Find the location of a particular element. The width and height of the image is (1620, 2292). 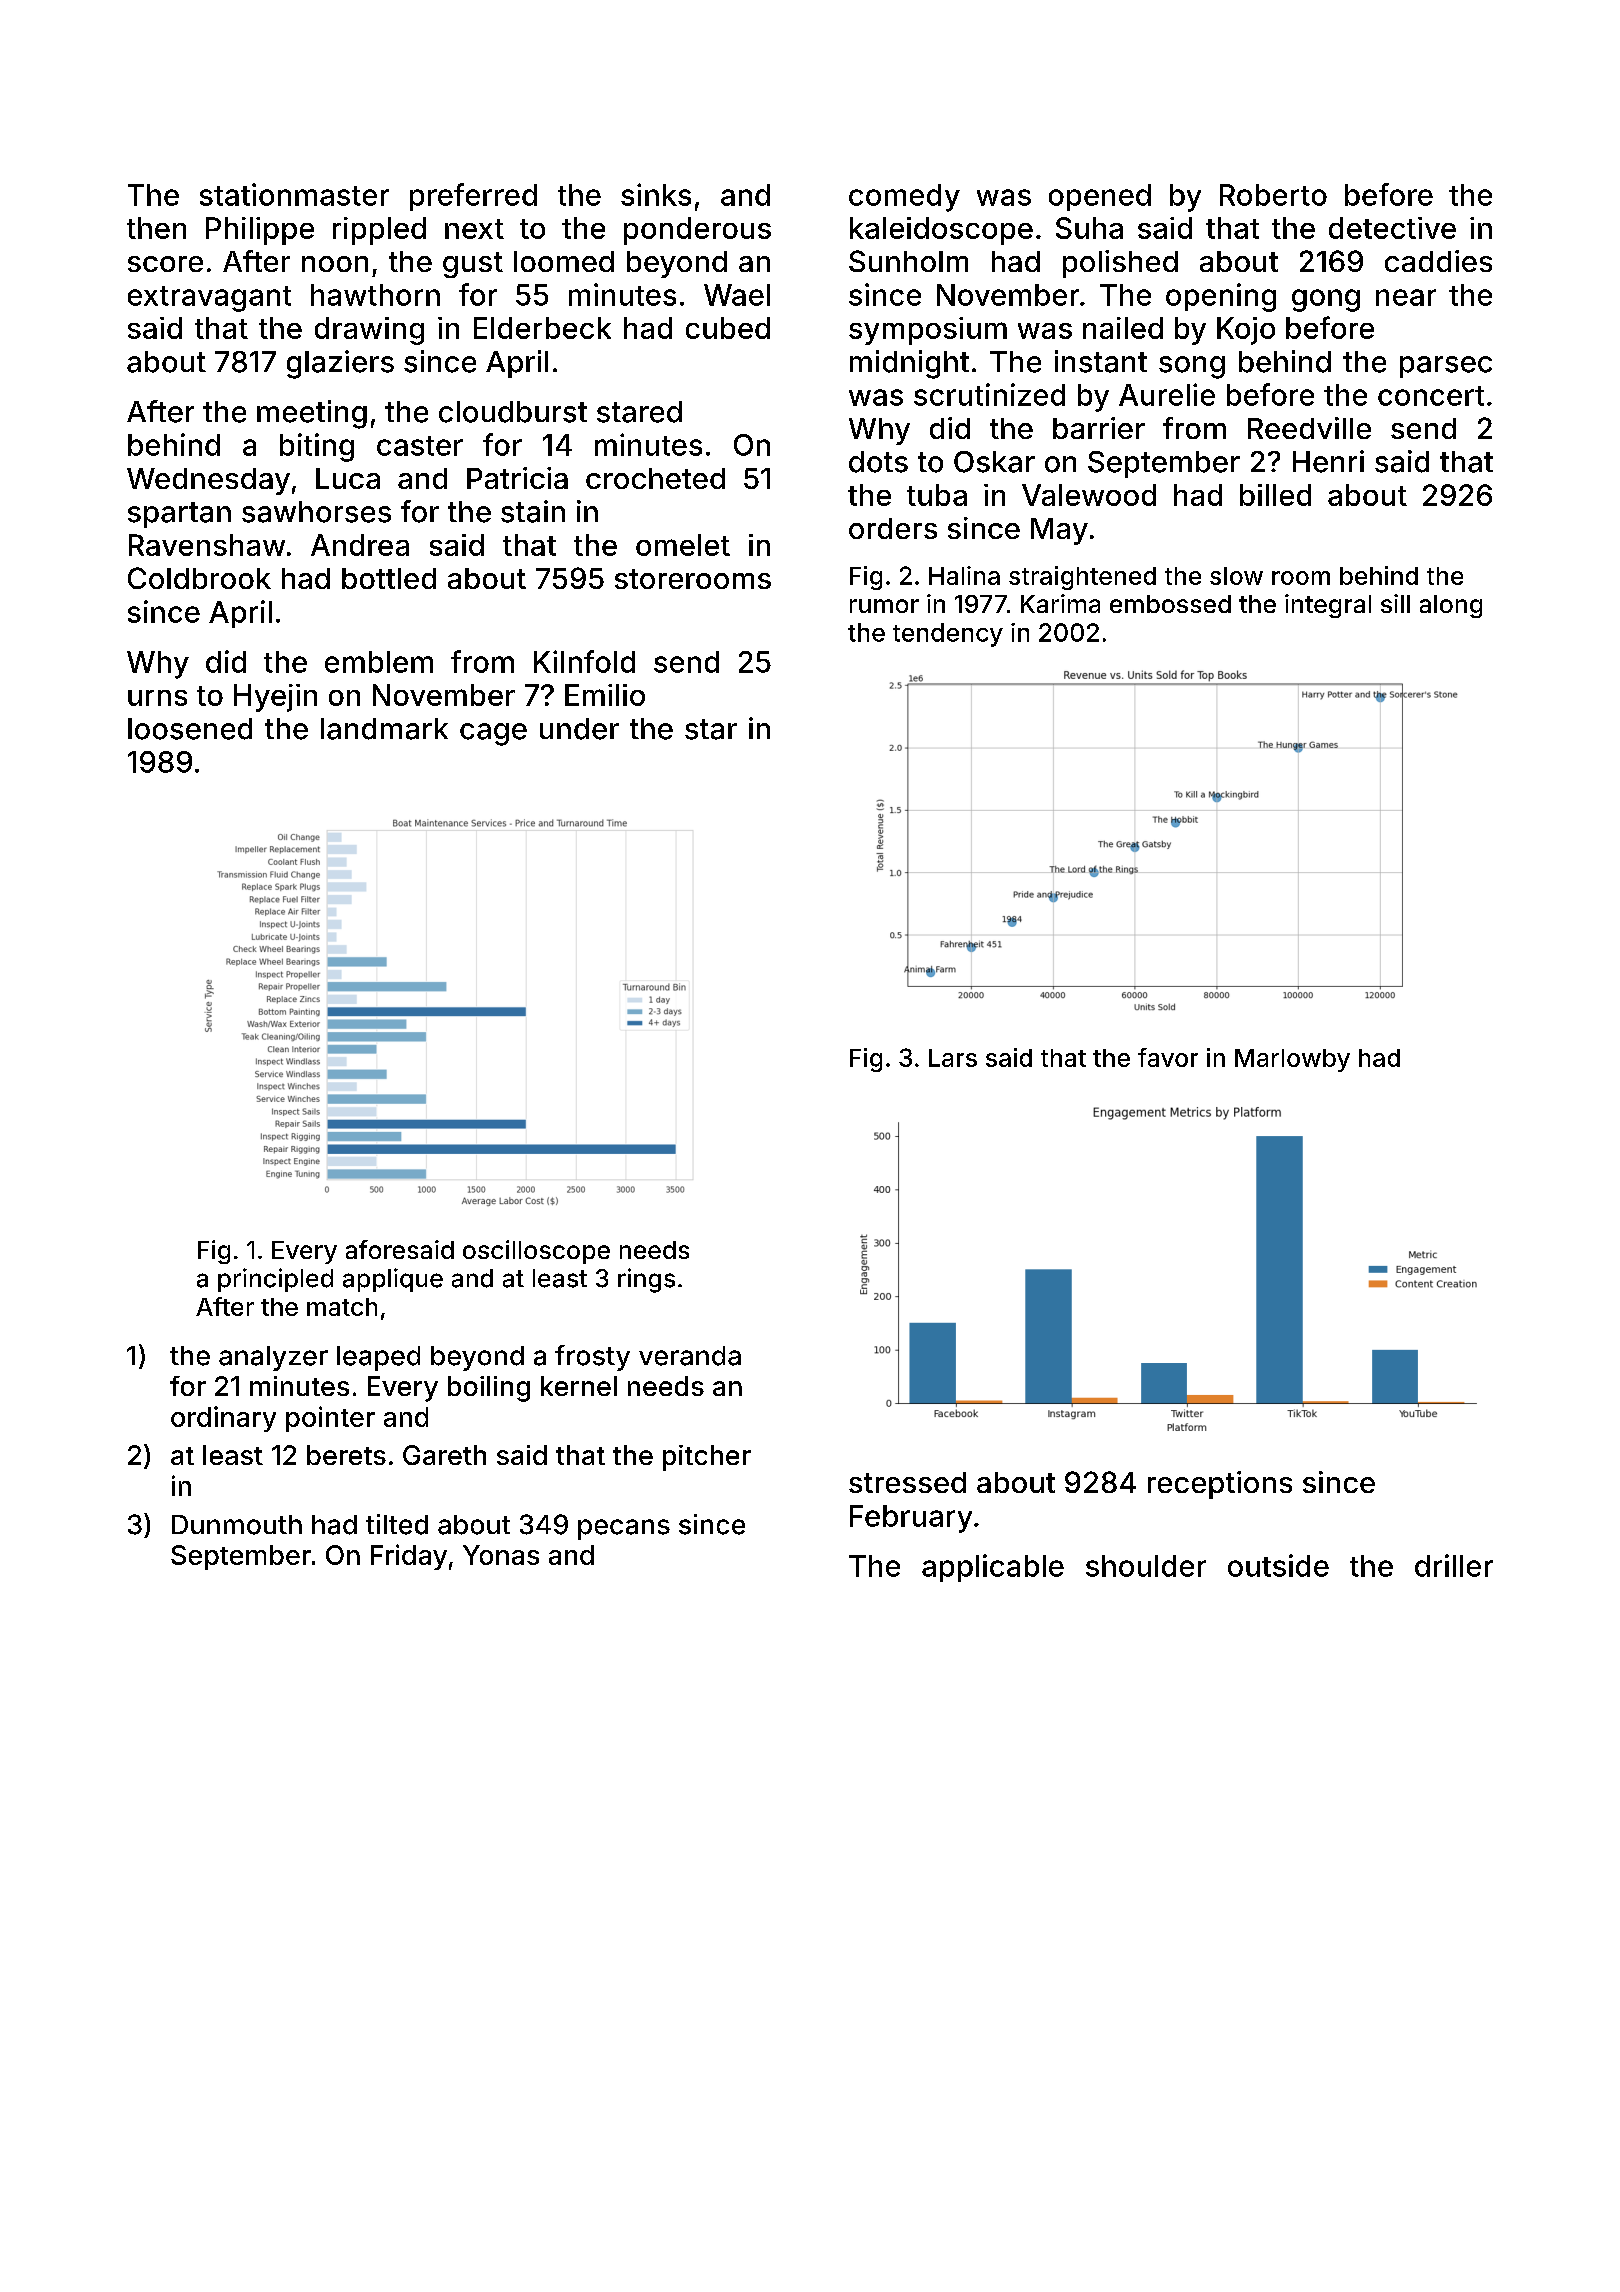

concert is located at coordinates (1431, 396).
